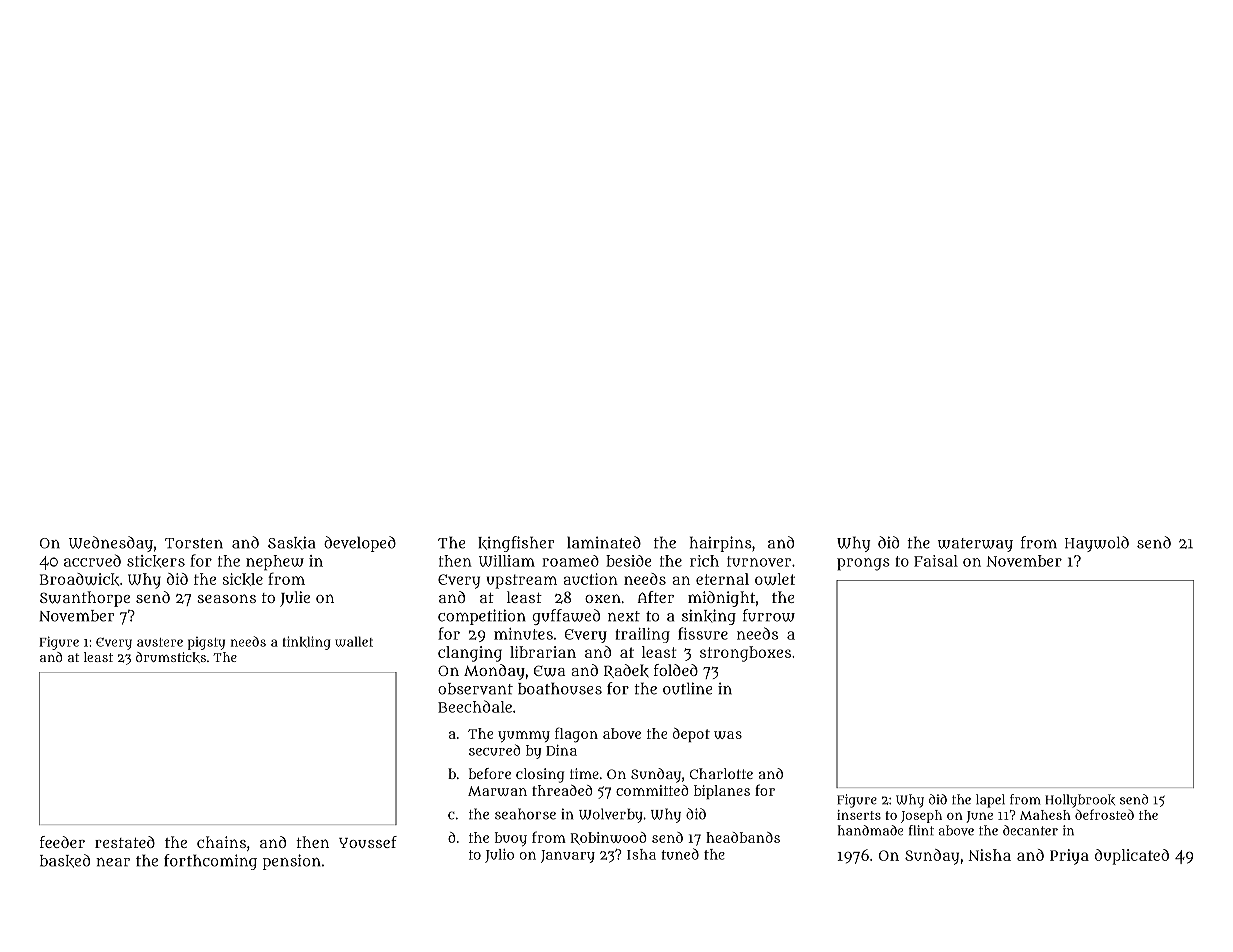 This page has width=1233, height=952. Describe the element at coordinates (745, 654) in the page. I see `strongboxes` at that location.
